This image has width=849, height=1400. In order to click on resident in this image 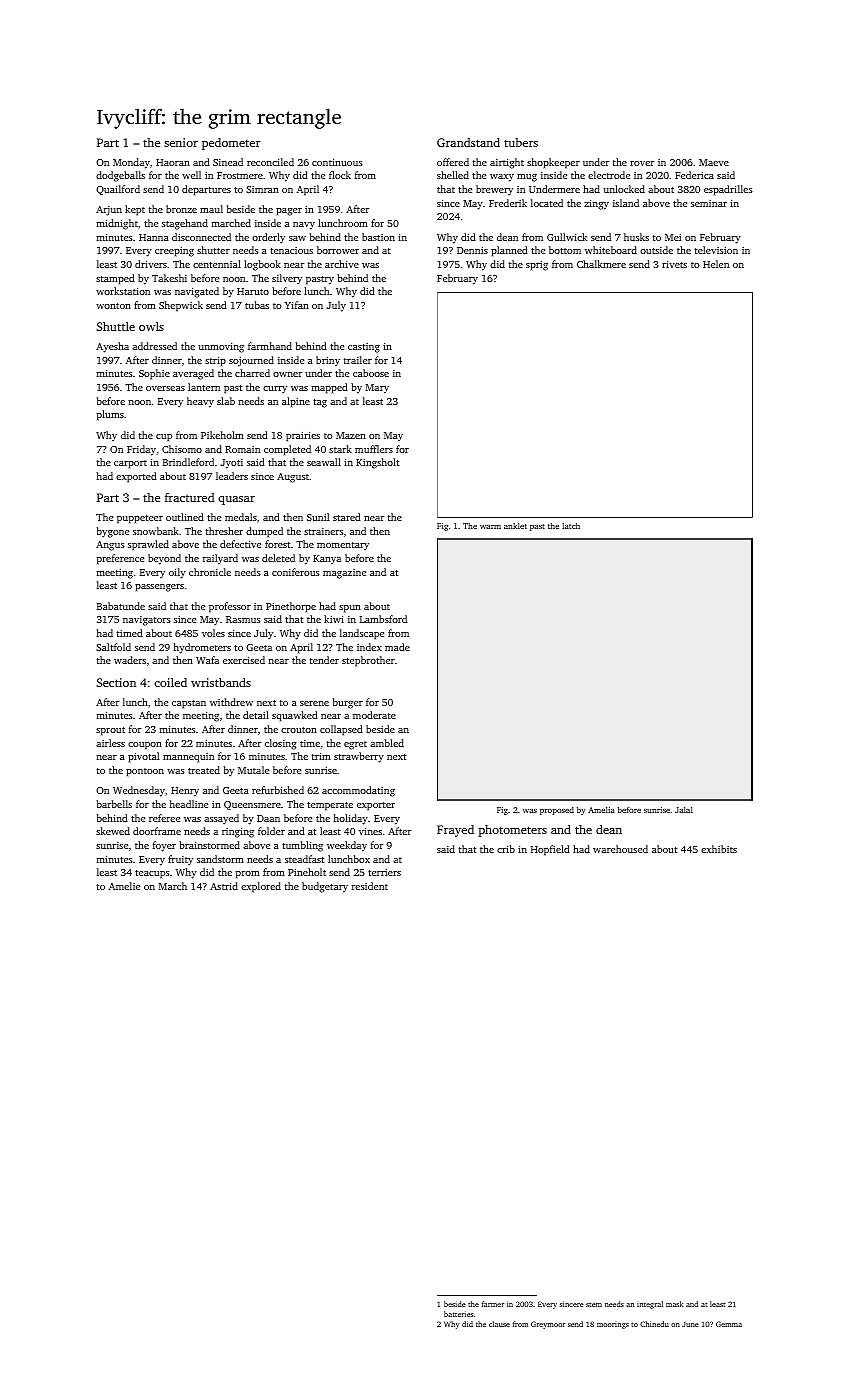, I will do `click(370, 886)`.
